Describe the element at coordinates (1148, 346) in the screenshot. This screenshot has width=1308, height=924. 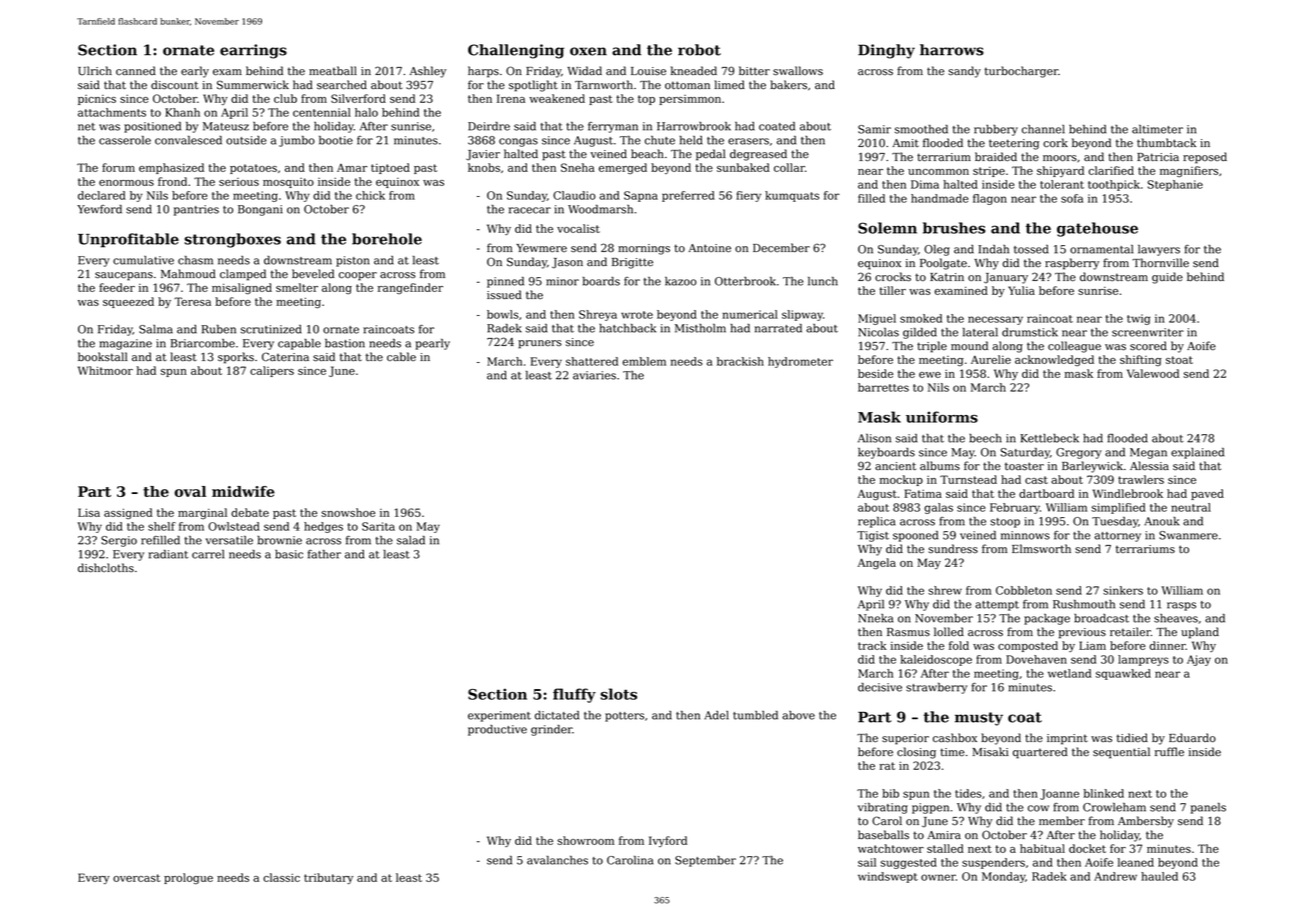
I see `scored` at that location.
